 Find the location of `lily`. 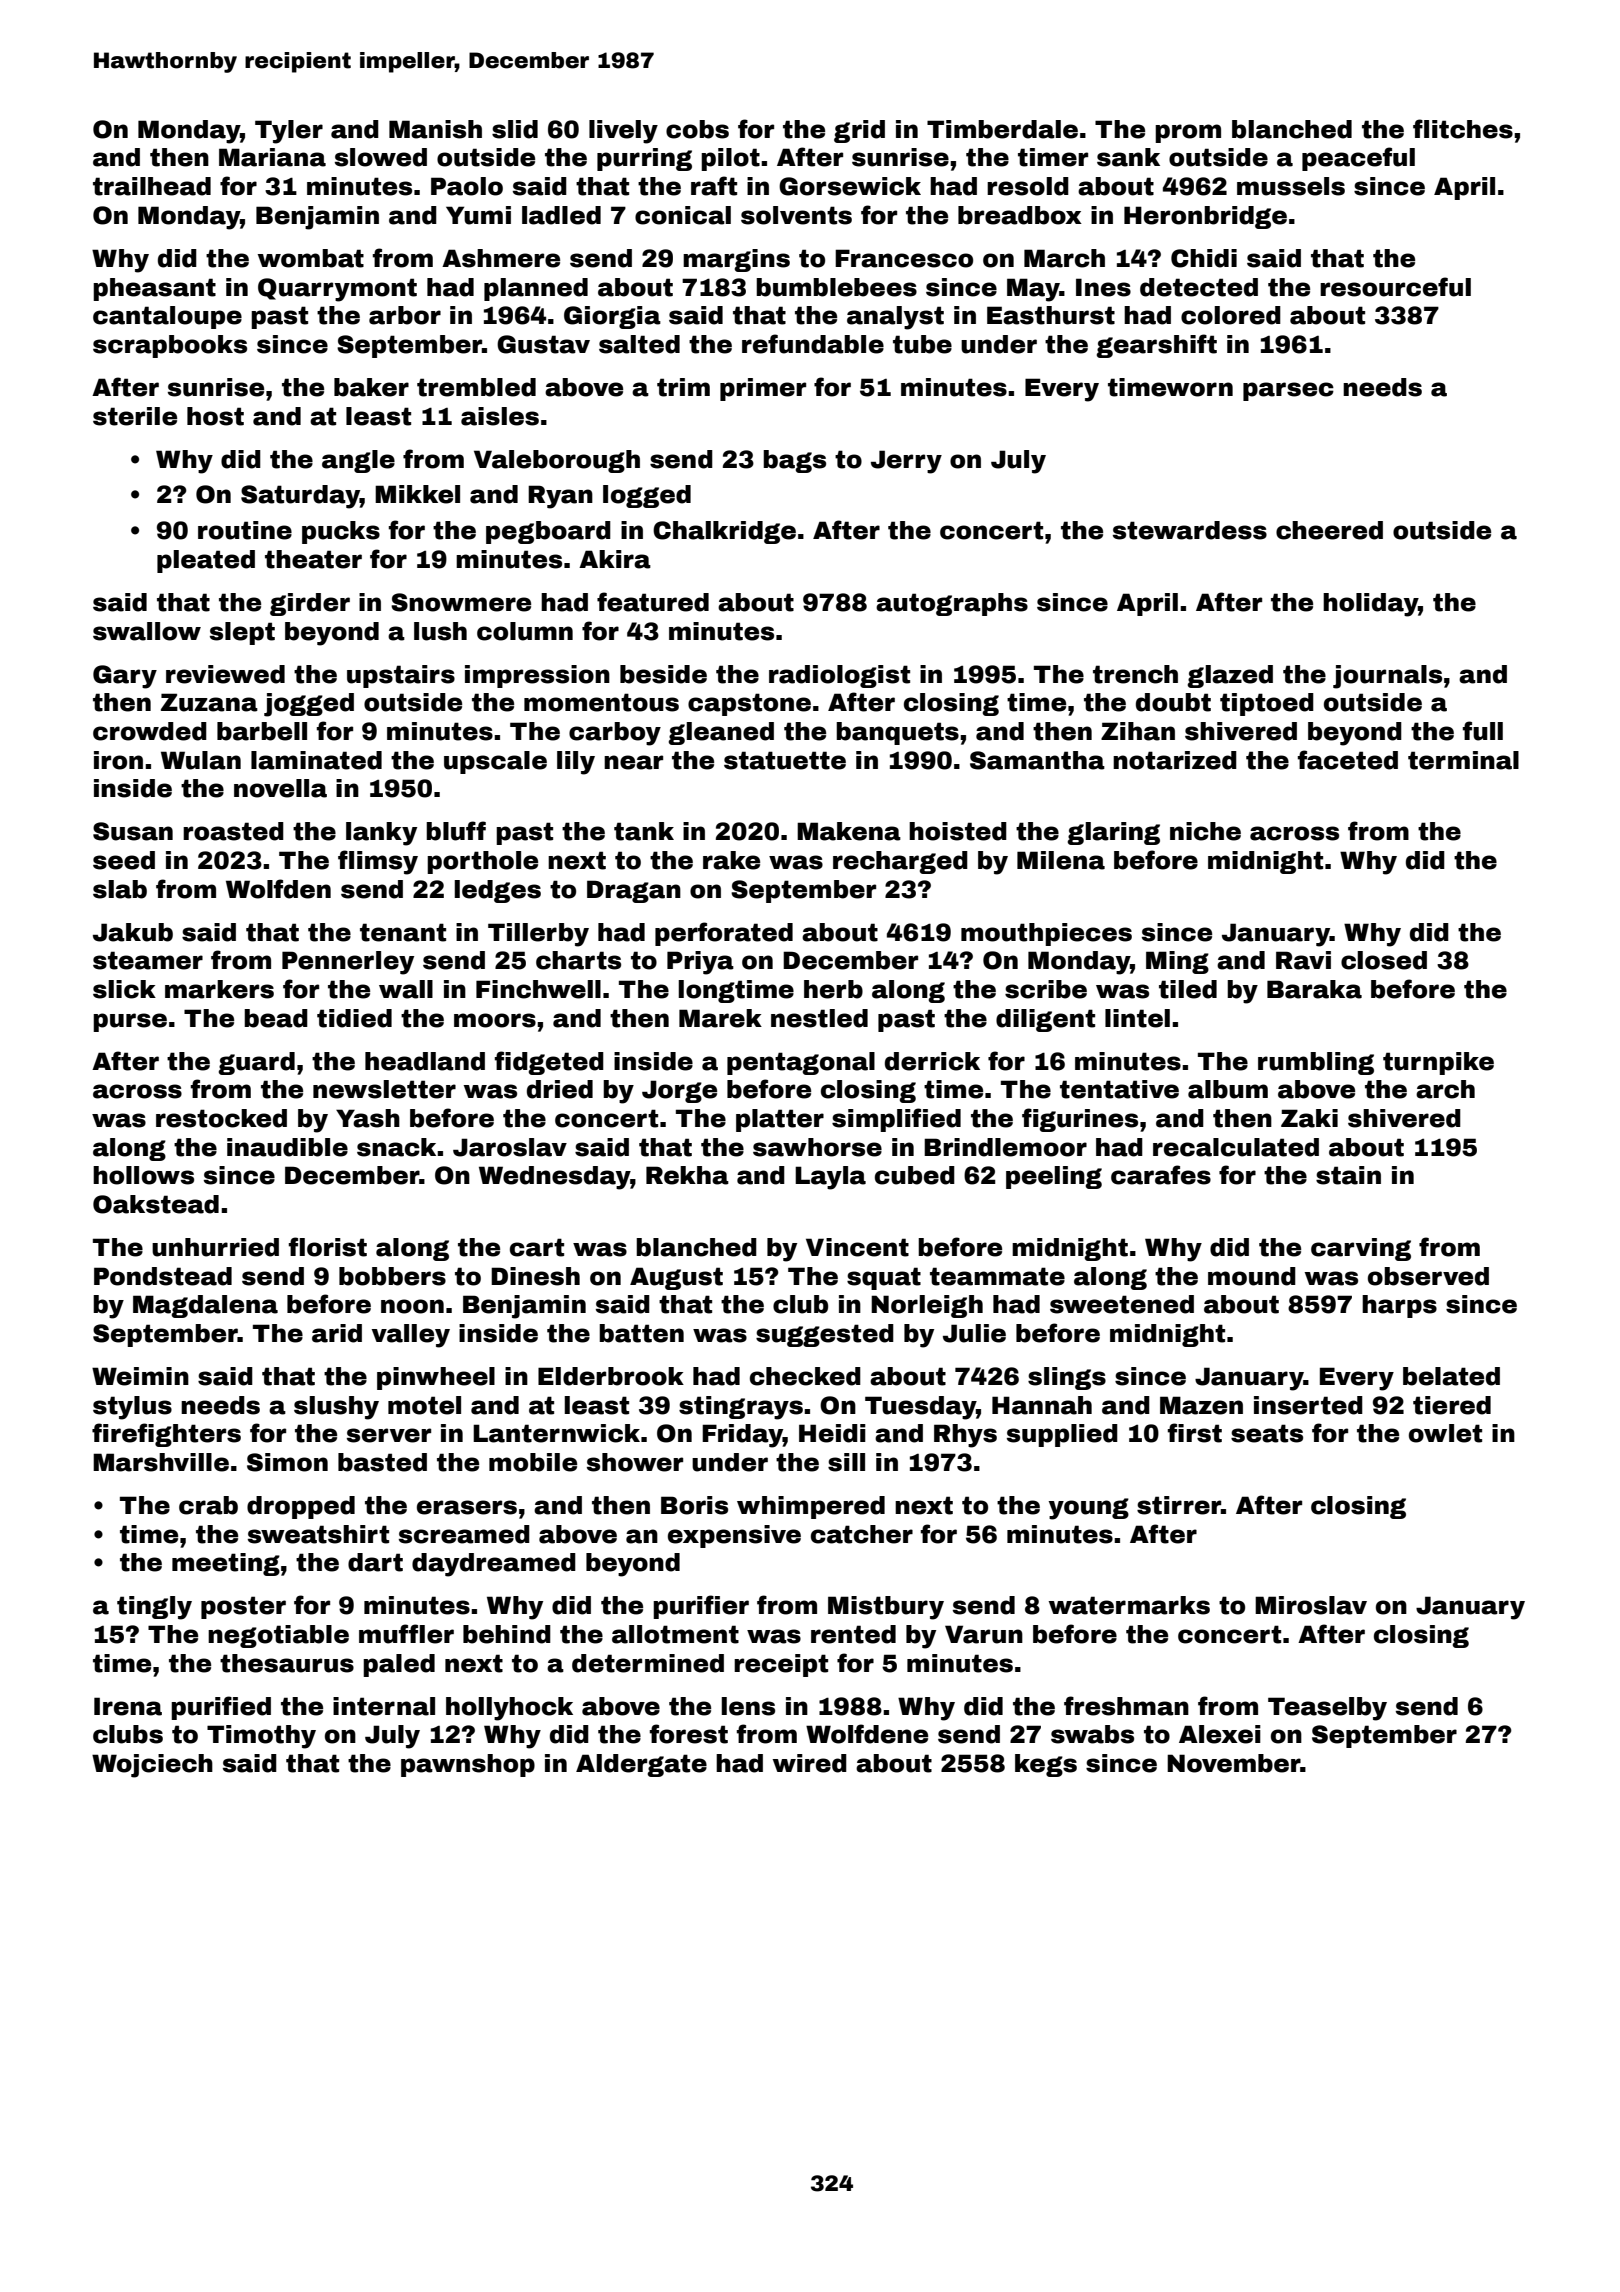

lily is located at coordinates (576, 763).
